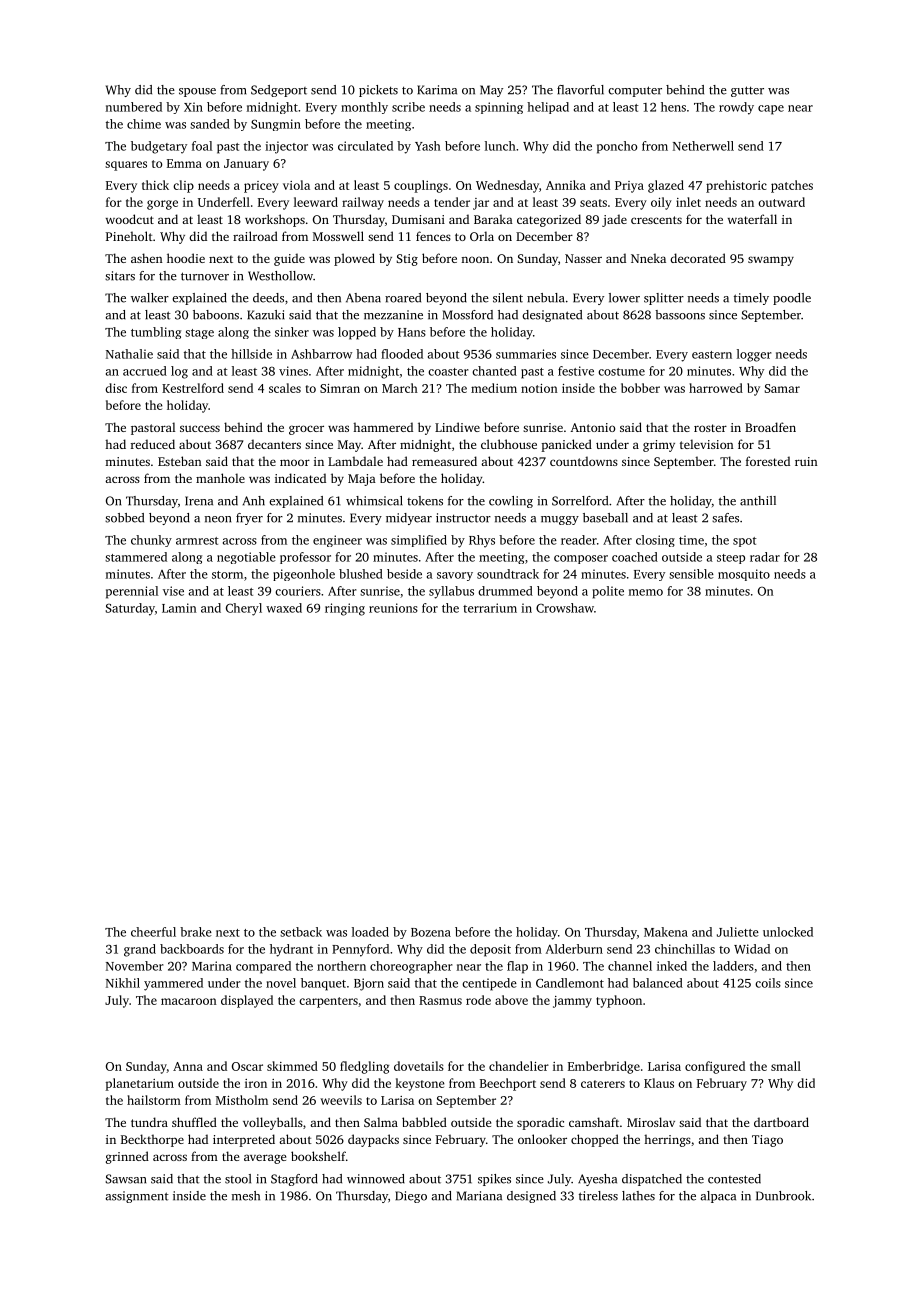 The image size is (924, 1308). I want to click on numbered, so click(133, 107).
